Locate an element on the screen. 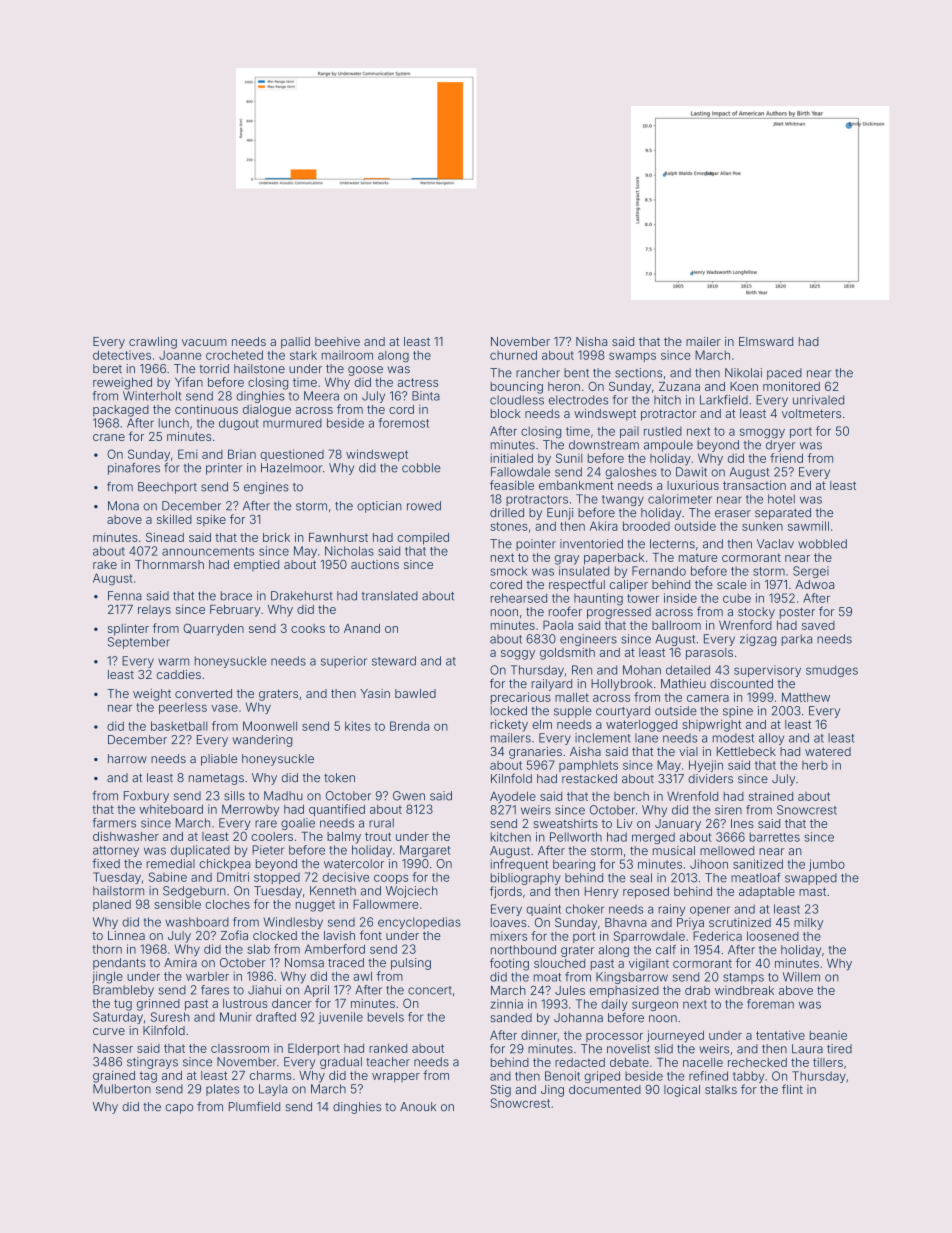 This screenshot has height=1233, width=952. Madhu is located at coordinates (283, 796).
